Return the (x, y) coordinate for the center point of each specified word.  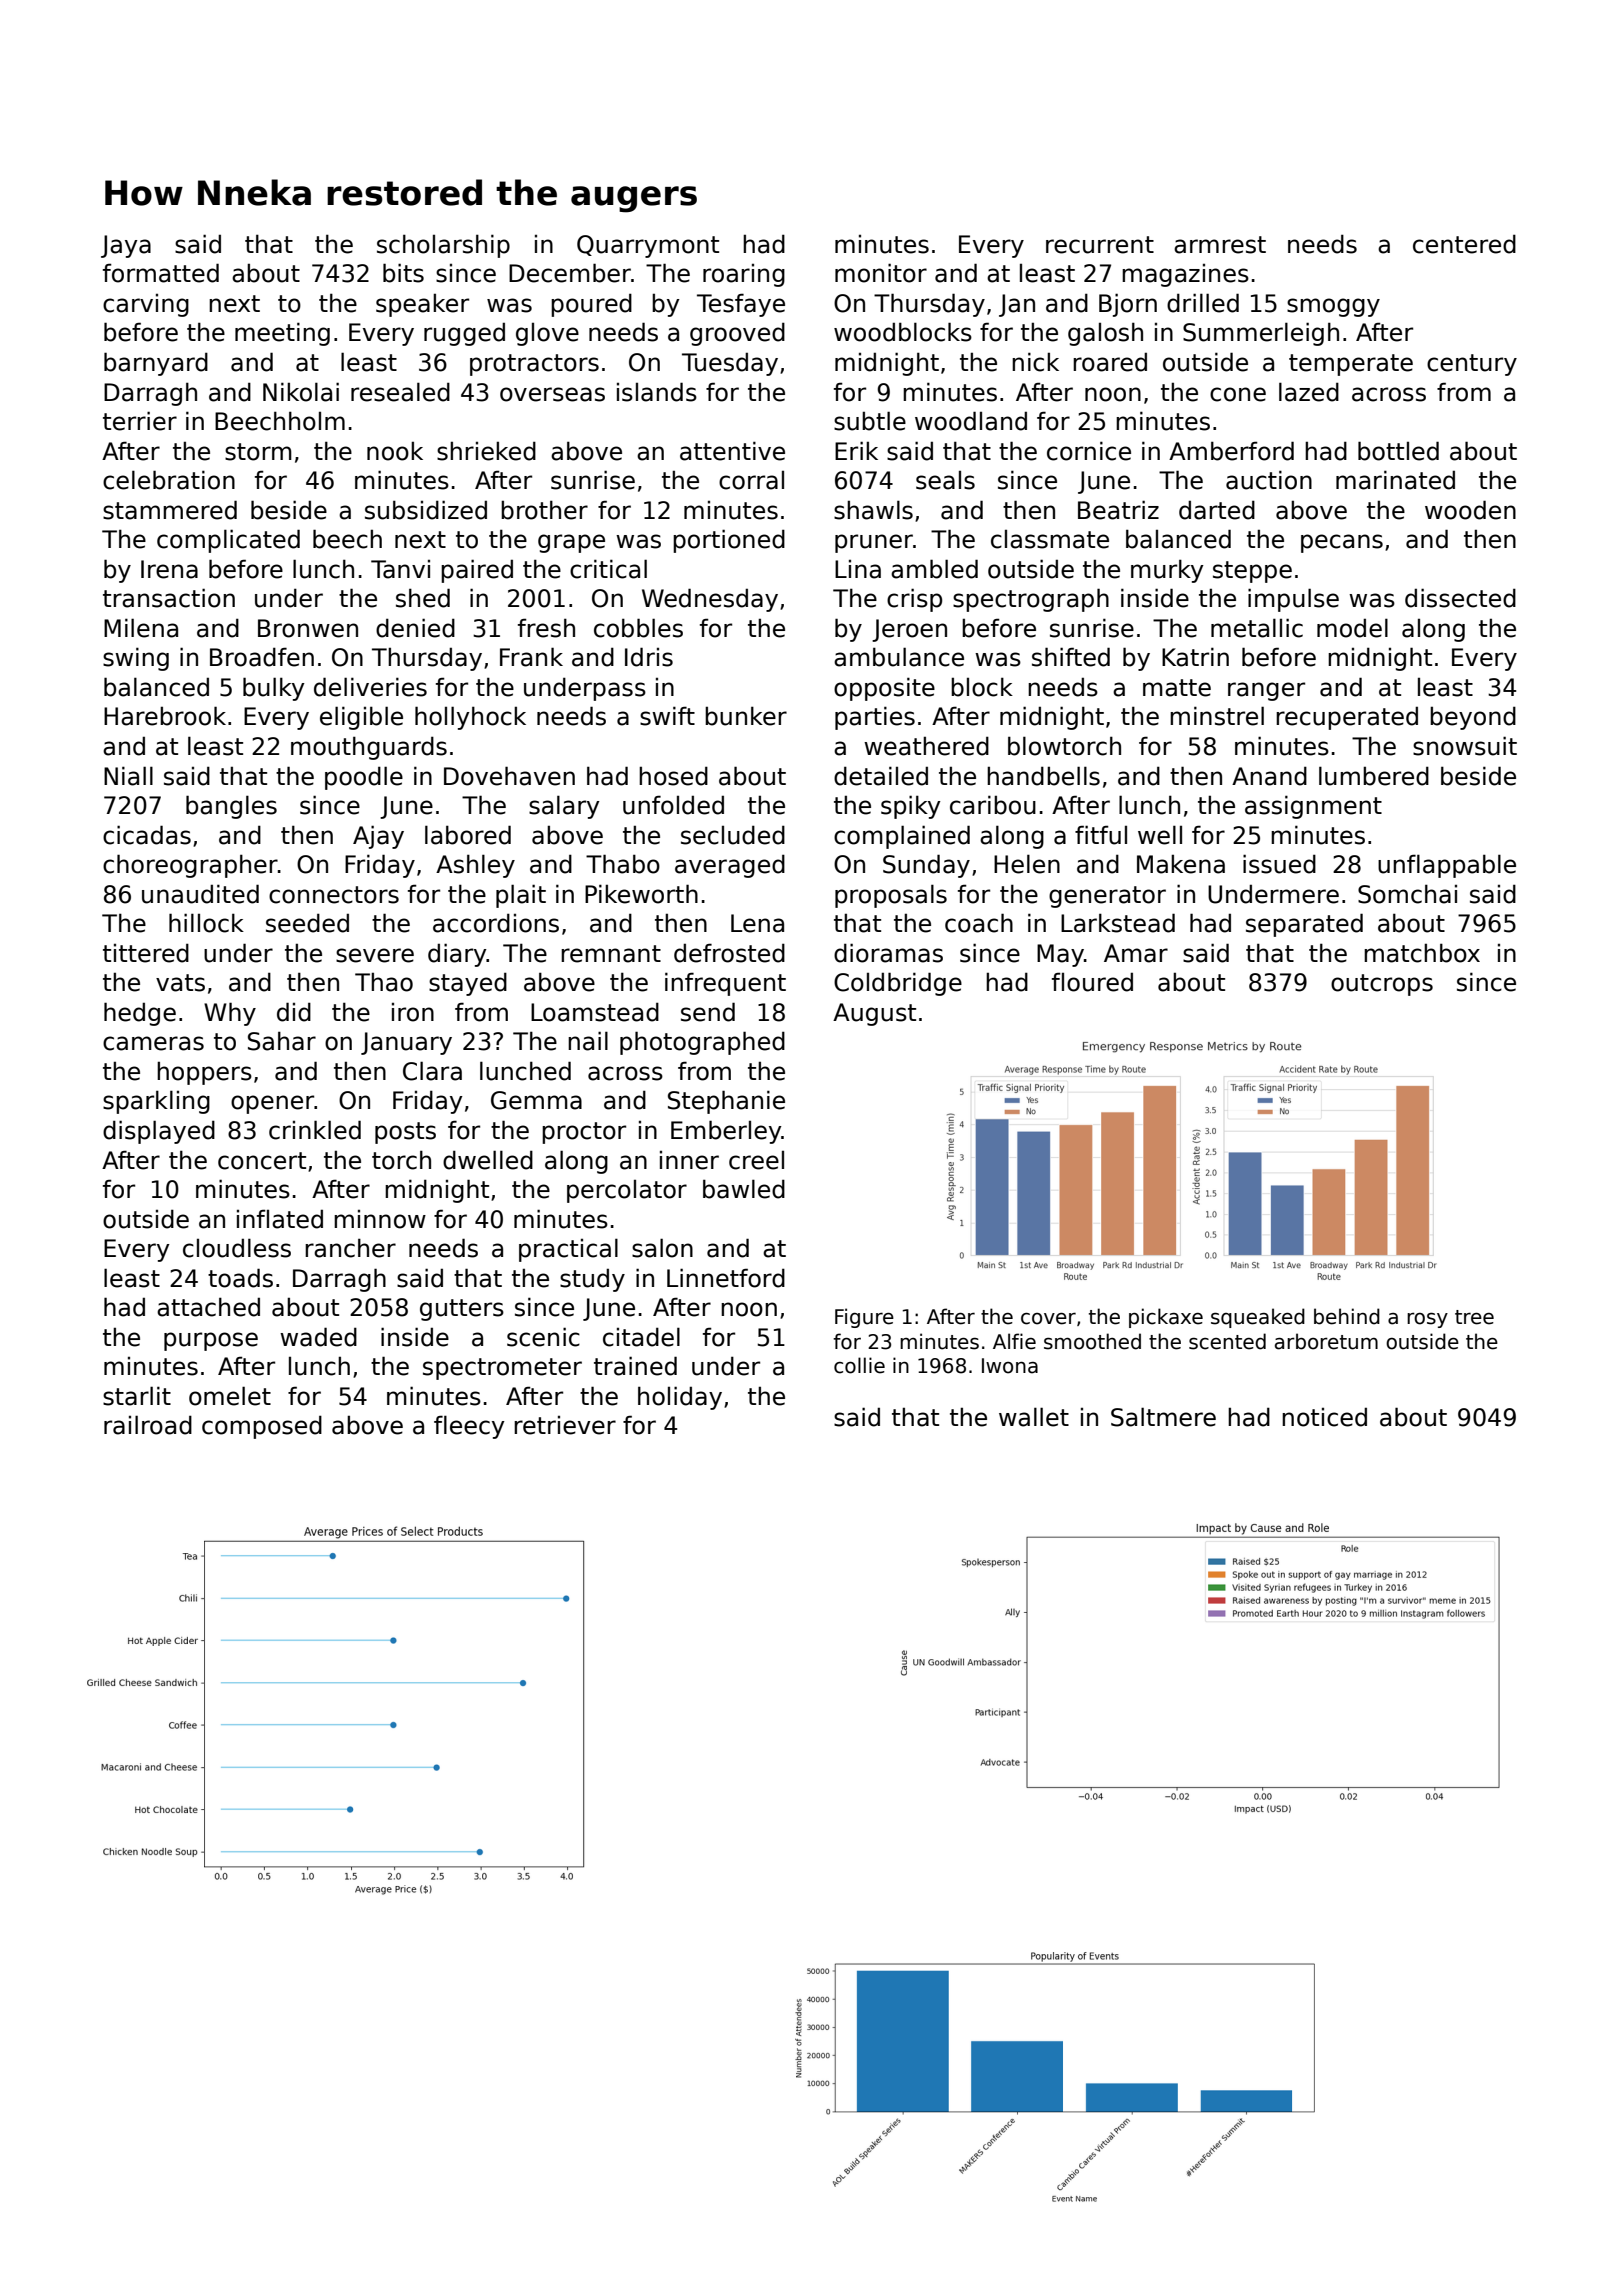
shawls (873, 510)
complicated (228, 541)
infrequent (725, 984)
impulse (1293, 600)
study (592, 1280)
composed (262, 1427)
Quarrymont (648, 246)
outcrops (1382, 985)
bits (403, 273)
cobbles (638, 628)
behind (1347, 1316)
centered (1464, 244)
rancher (350, 1248)
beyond (1473, 718)
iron (413, 1012)
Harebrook (165, 716)
